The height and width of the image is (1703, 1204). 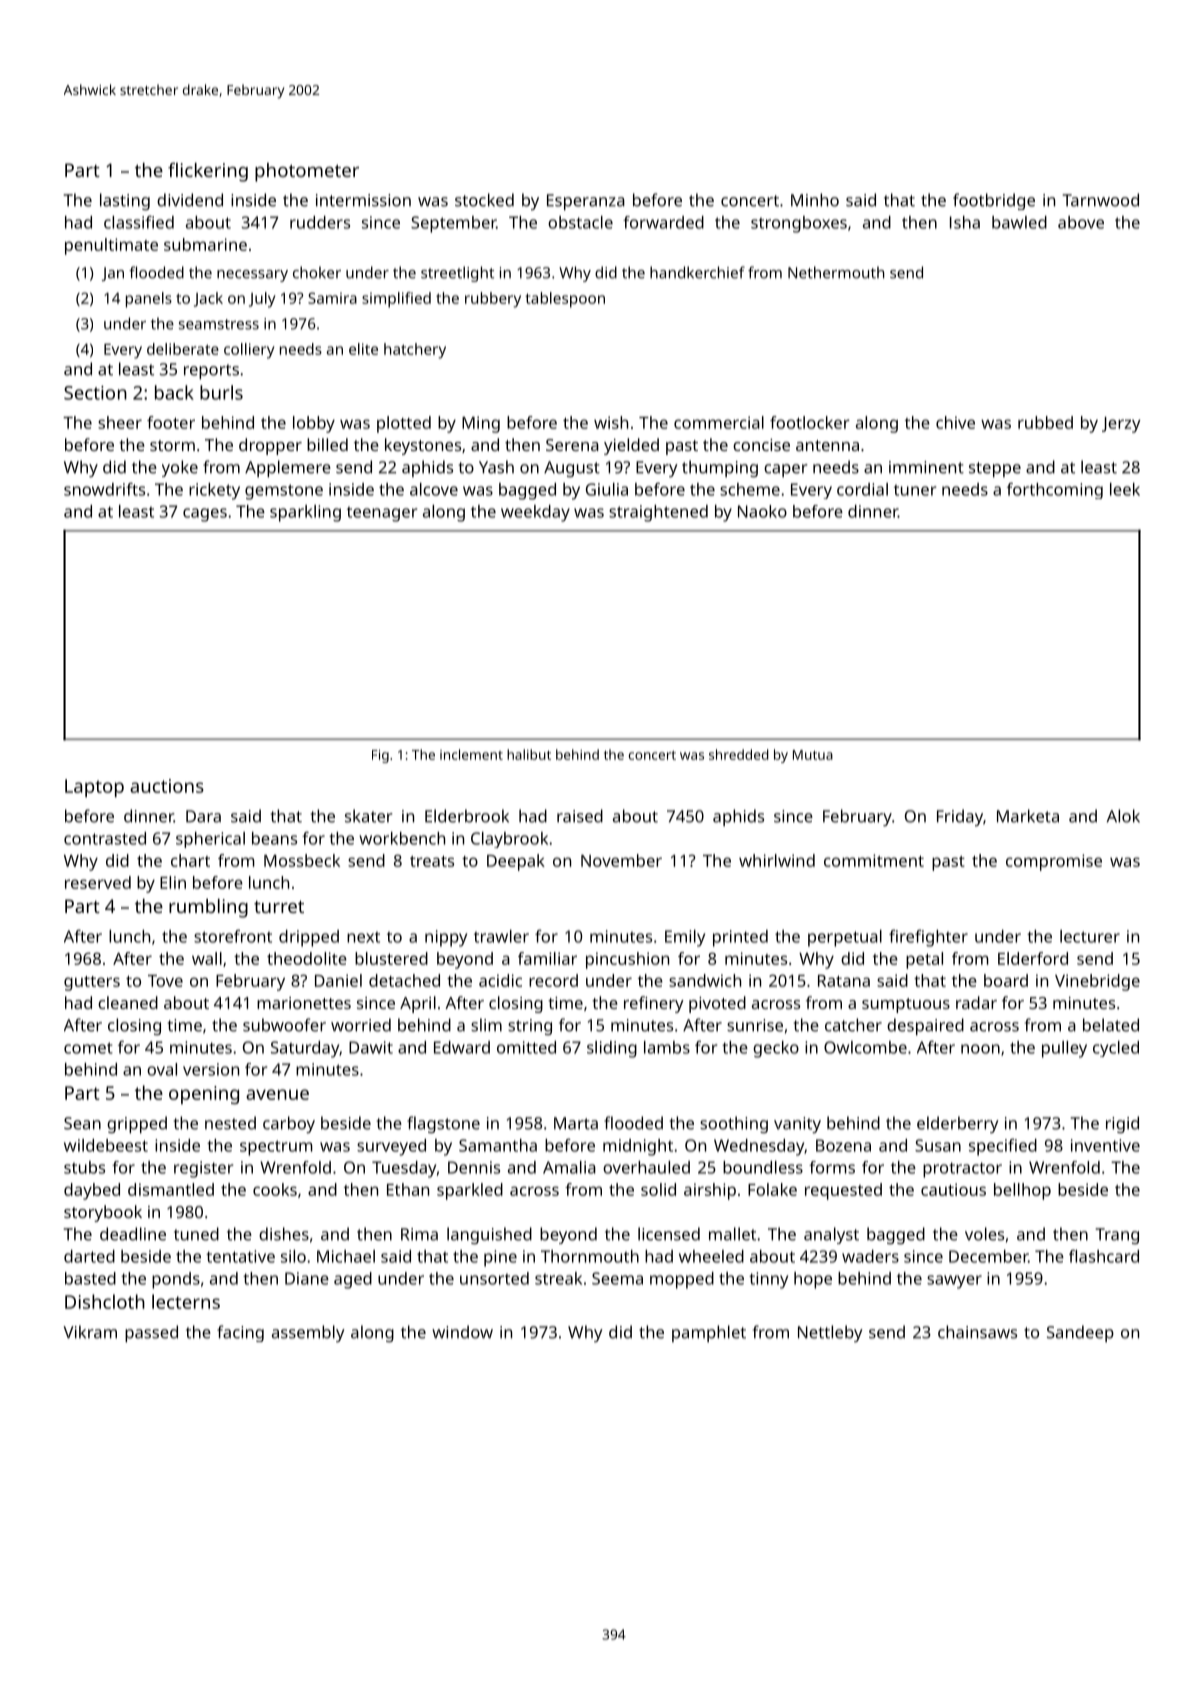 What do you see at coordinates (763, 1167) in the image?
I see `boundless` at bounding box center [763, 1167].
